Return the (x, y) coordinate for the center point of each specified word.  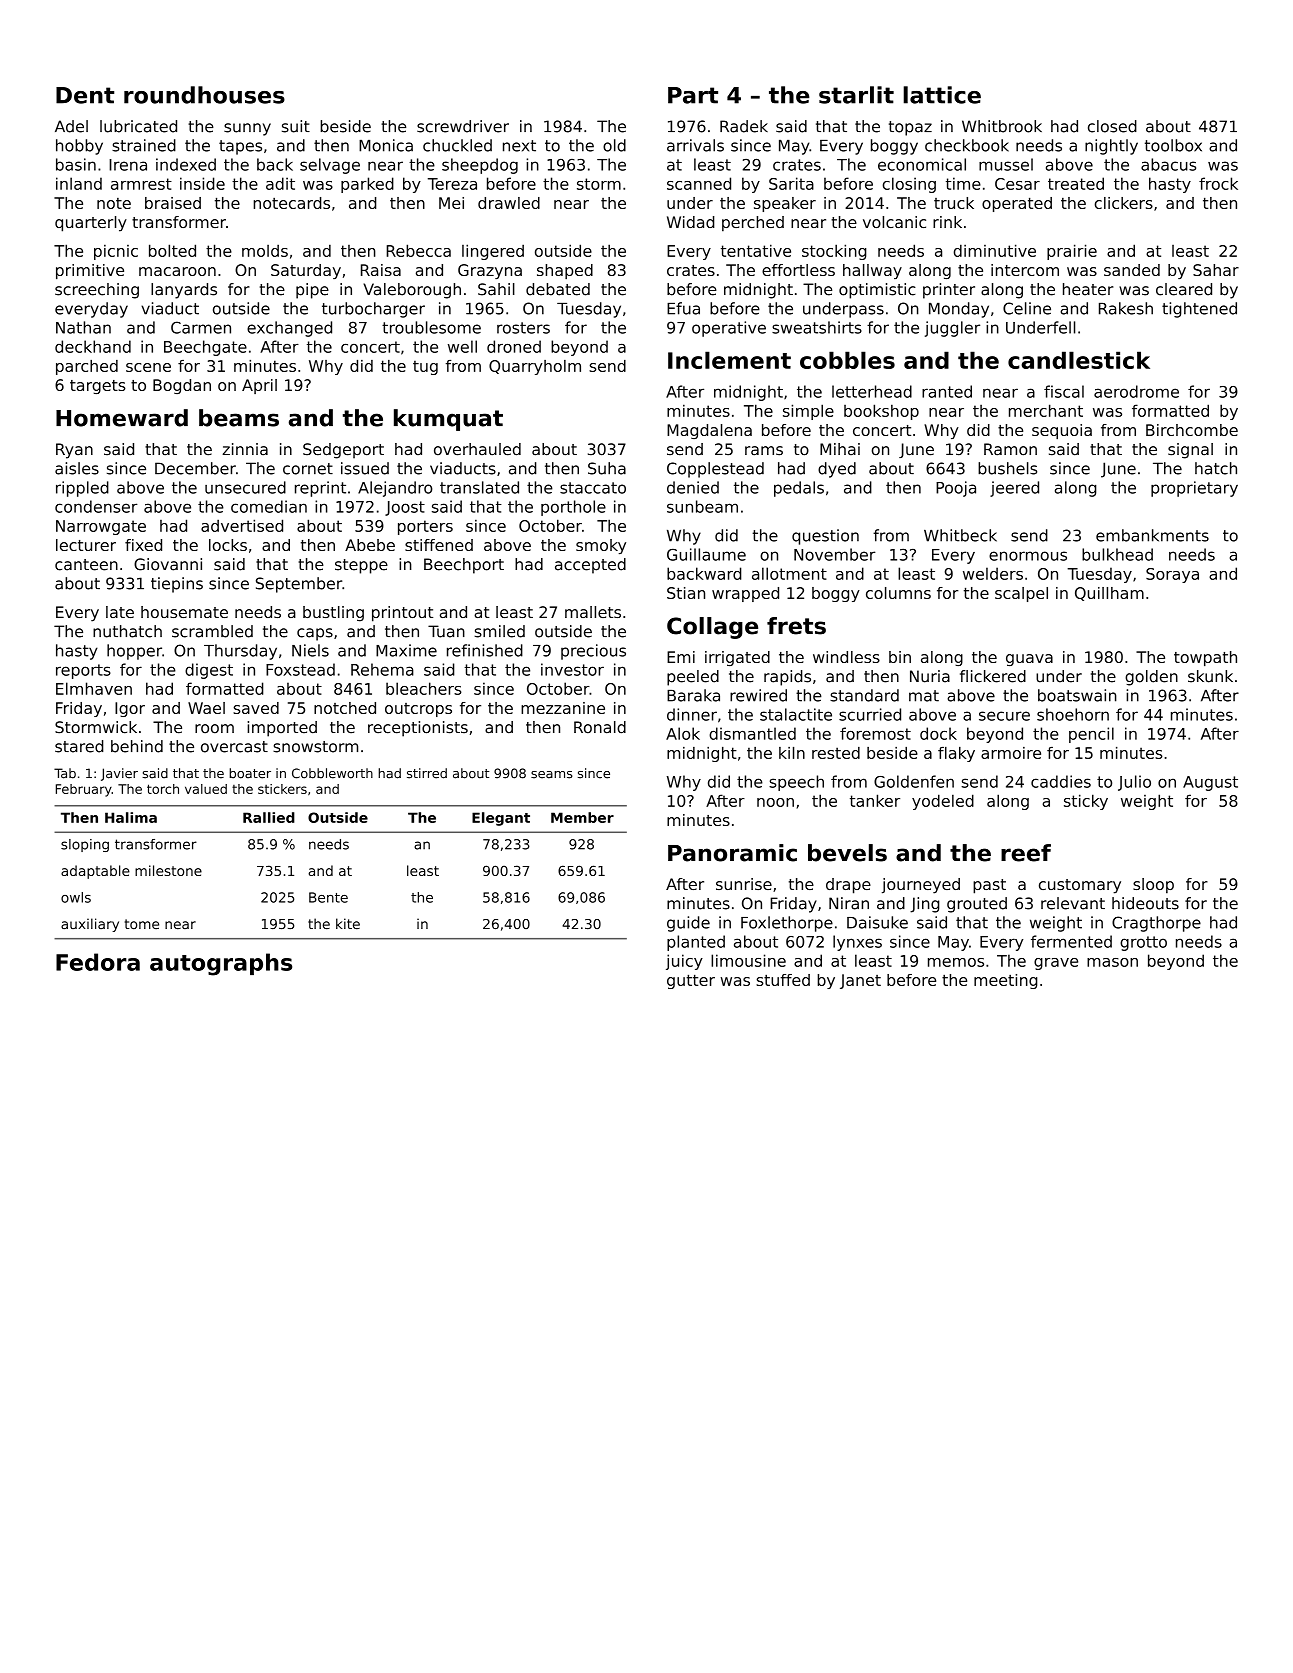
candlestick (1079, 360)
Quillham (1109, 594)
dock (938, 733)
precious (593, 652)
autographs (221, 964)
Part (693, 95)
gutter (691, 981)
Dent (85, 95)
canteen (86, 565)
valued (206, 789)
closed (1112, 126)
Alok (683, 733)
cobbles (847, 360)
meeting (1005, 981)
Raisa (381, 270)
